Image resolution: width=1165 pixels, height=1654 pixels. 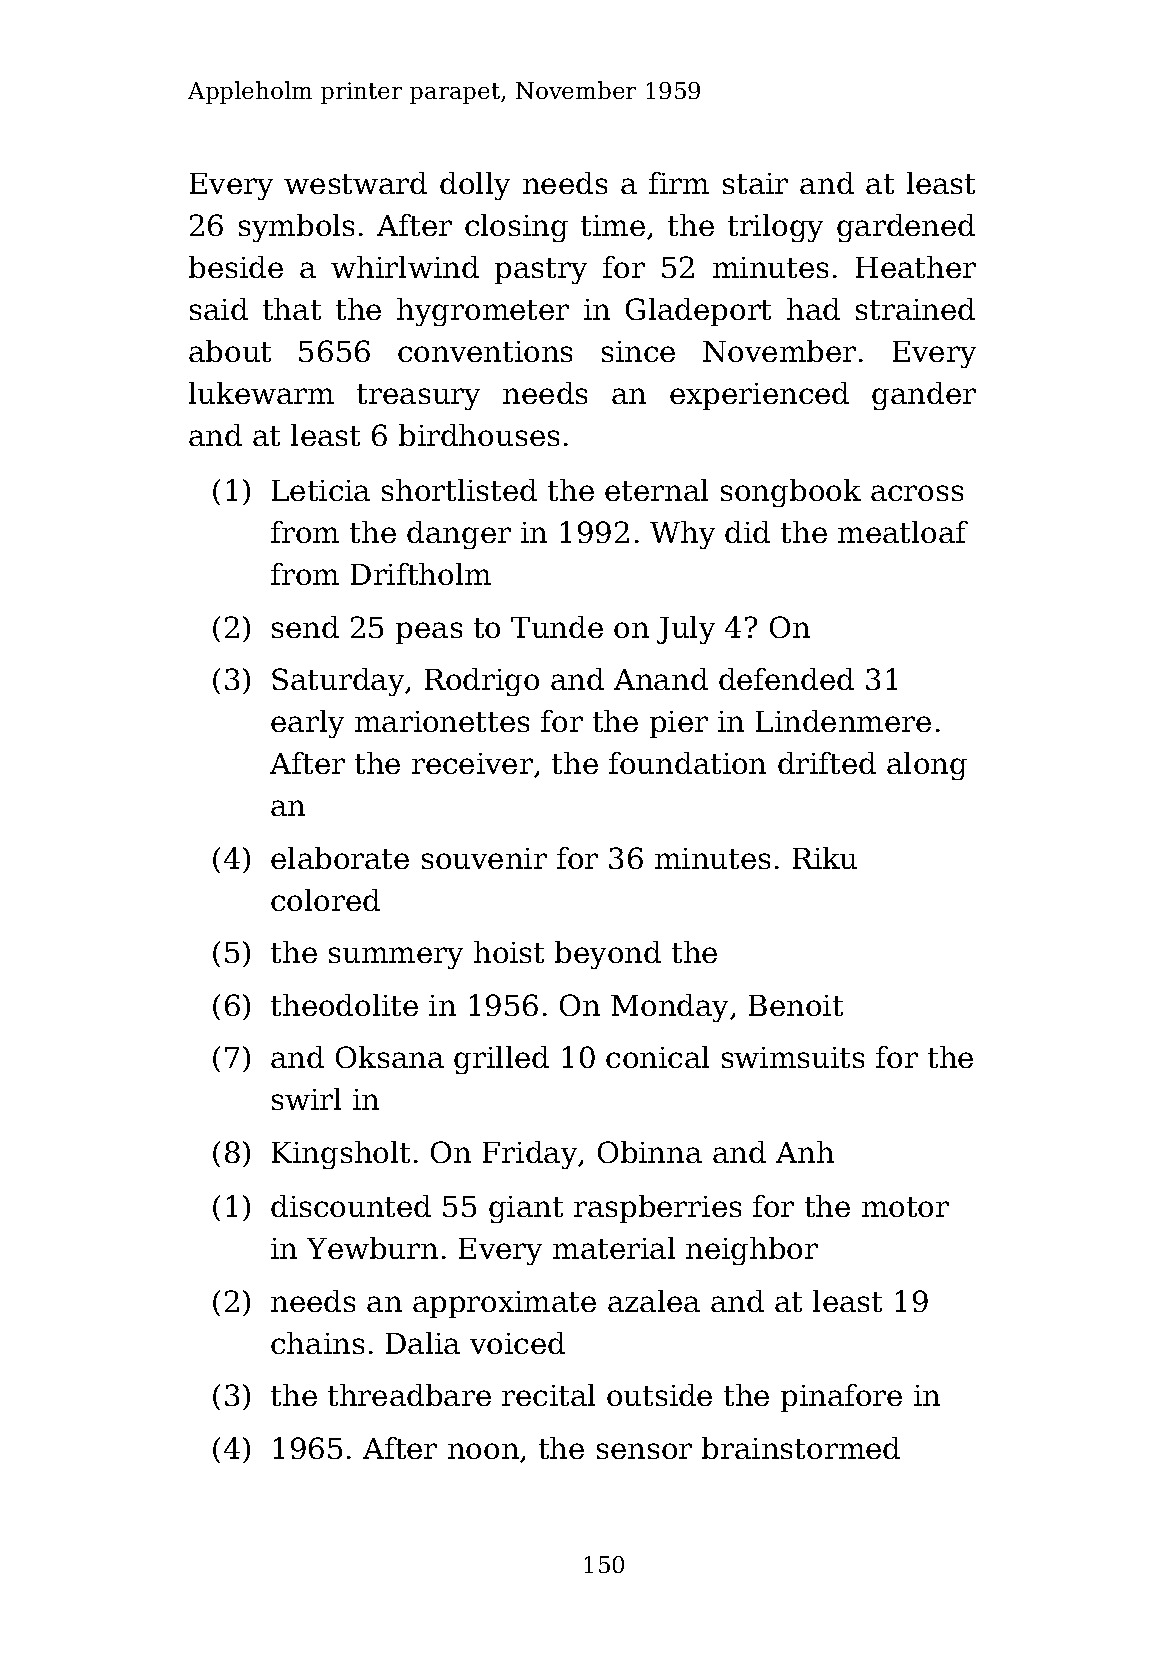 What do you see at coordinates (906, 228) in the screenshot?
I see `gardened` at bounding box center [906, 228].
